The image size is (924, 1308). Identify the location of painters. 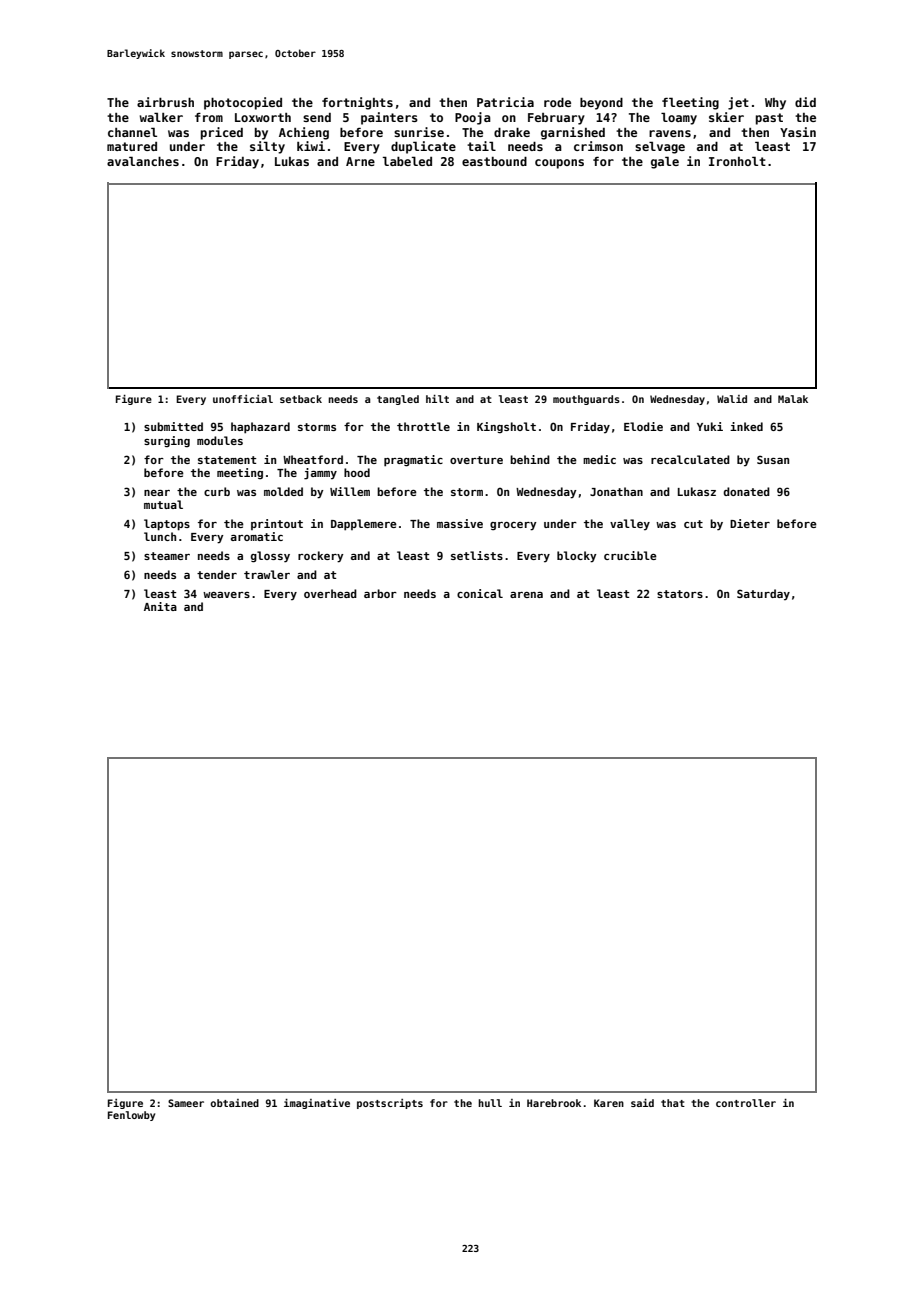
(389, 118).
